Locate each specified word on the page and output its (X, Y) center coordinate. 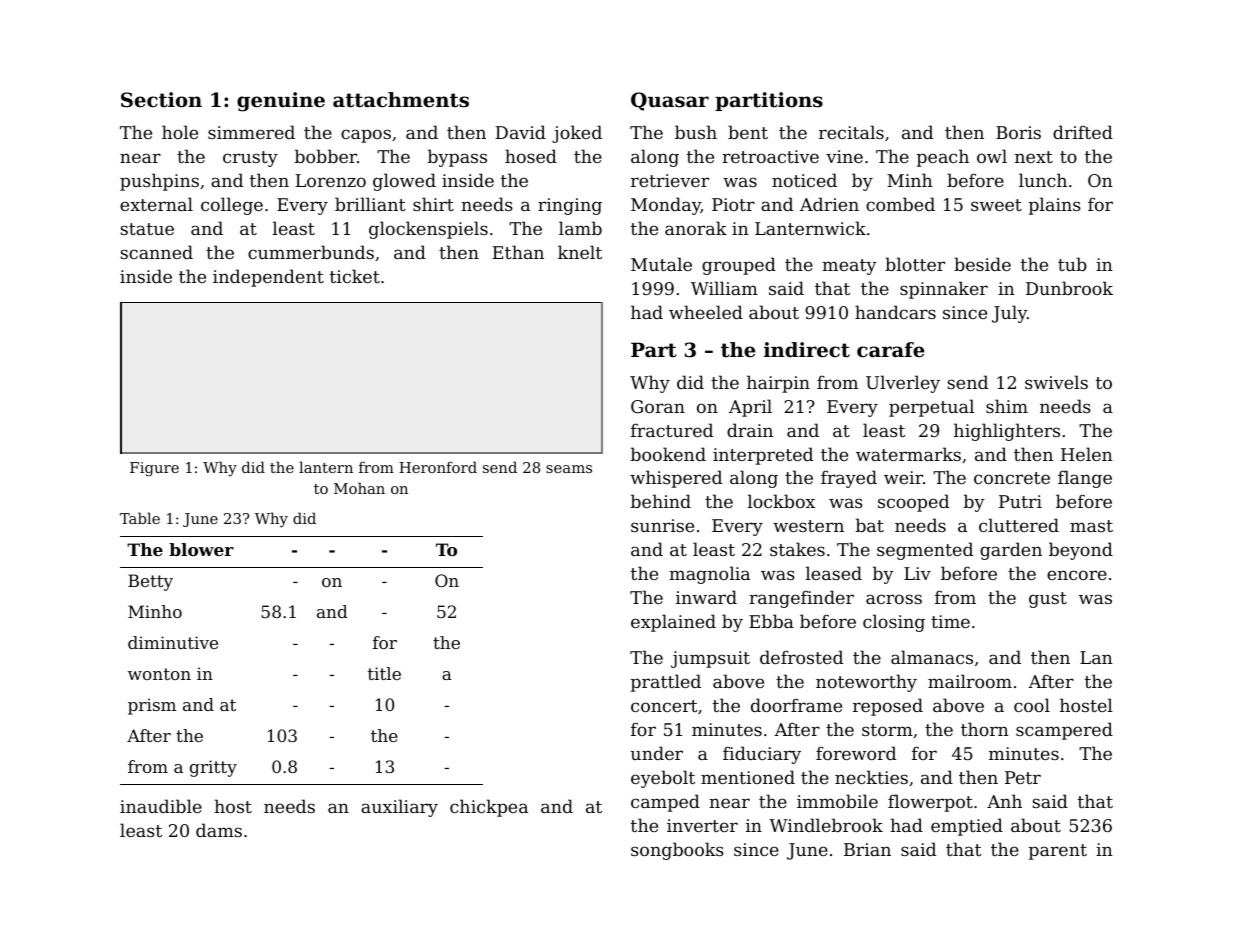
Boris (1018, 132)
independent (268, 278)
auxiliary (399, 808)
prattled (666, 683)
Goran (658, 406)
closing (894, 623)
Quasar (670, 101)
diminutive (173, 642)
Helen (1087, 454)
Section (161, 100)
